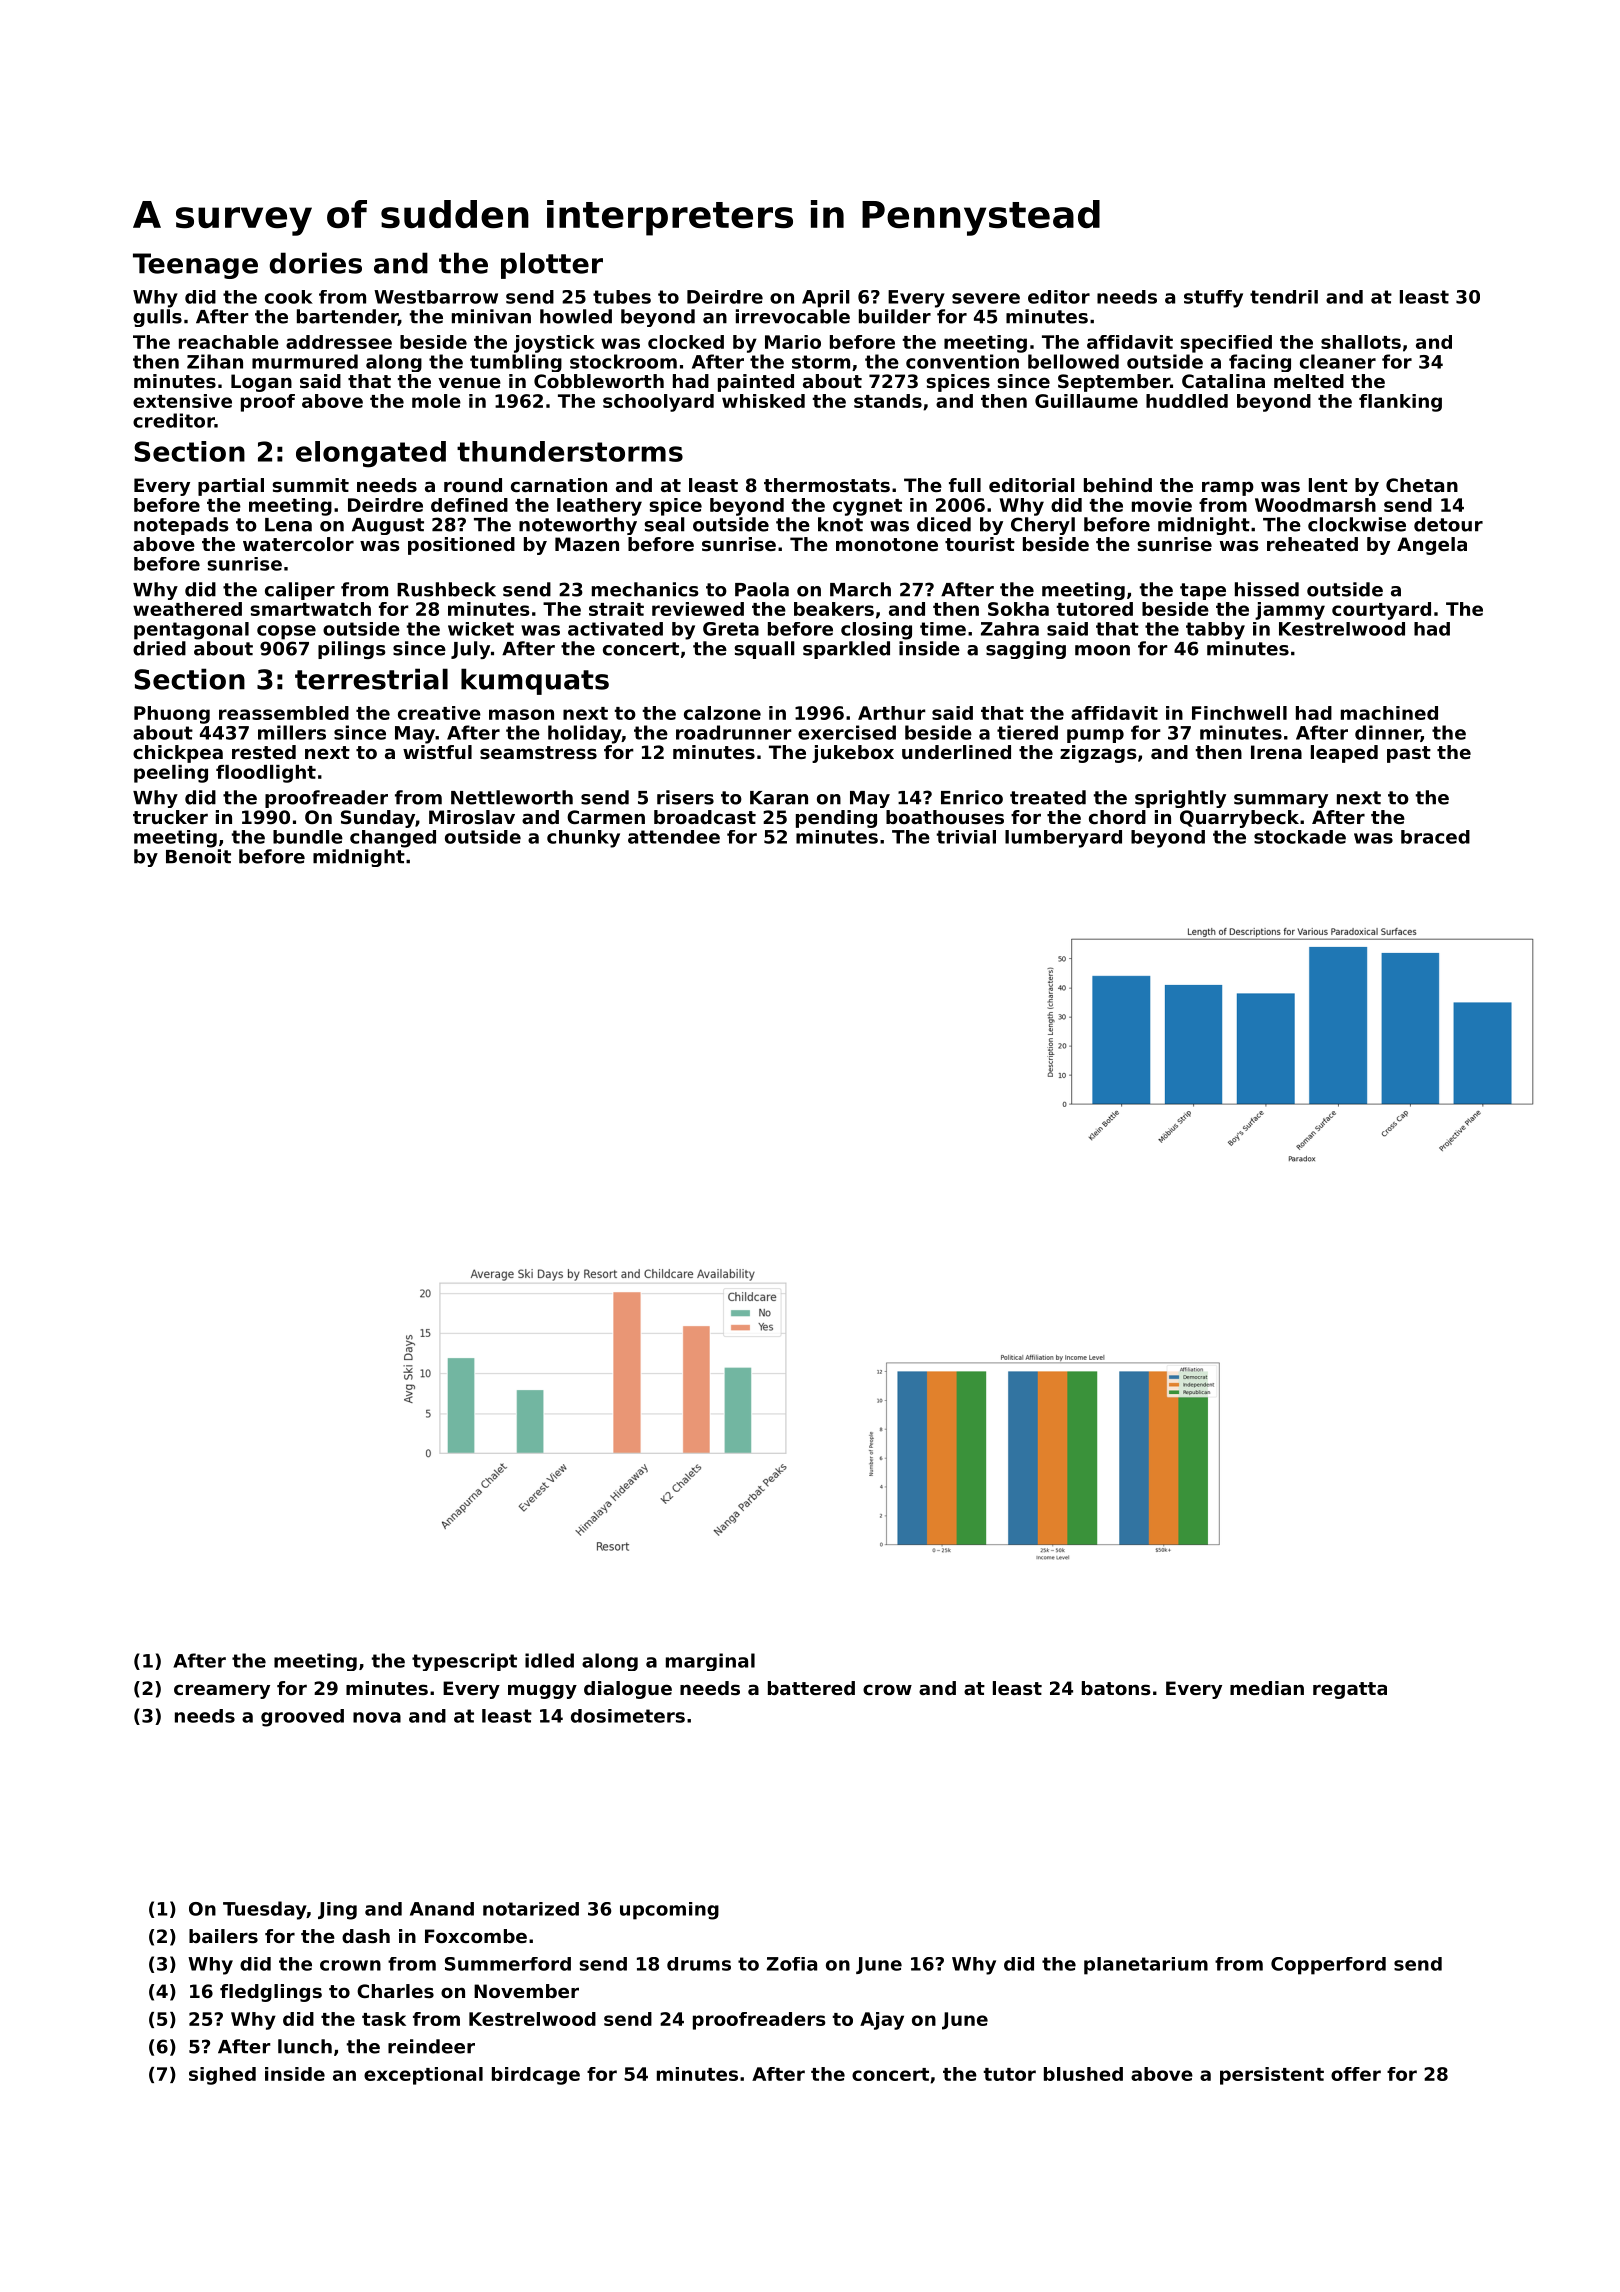 The height and width of the page is (2292, 1620). I want to click on median, so click(1267, 1688).
